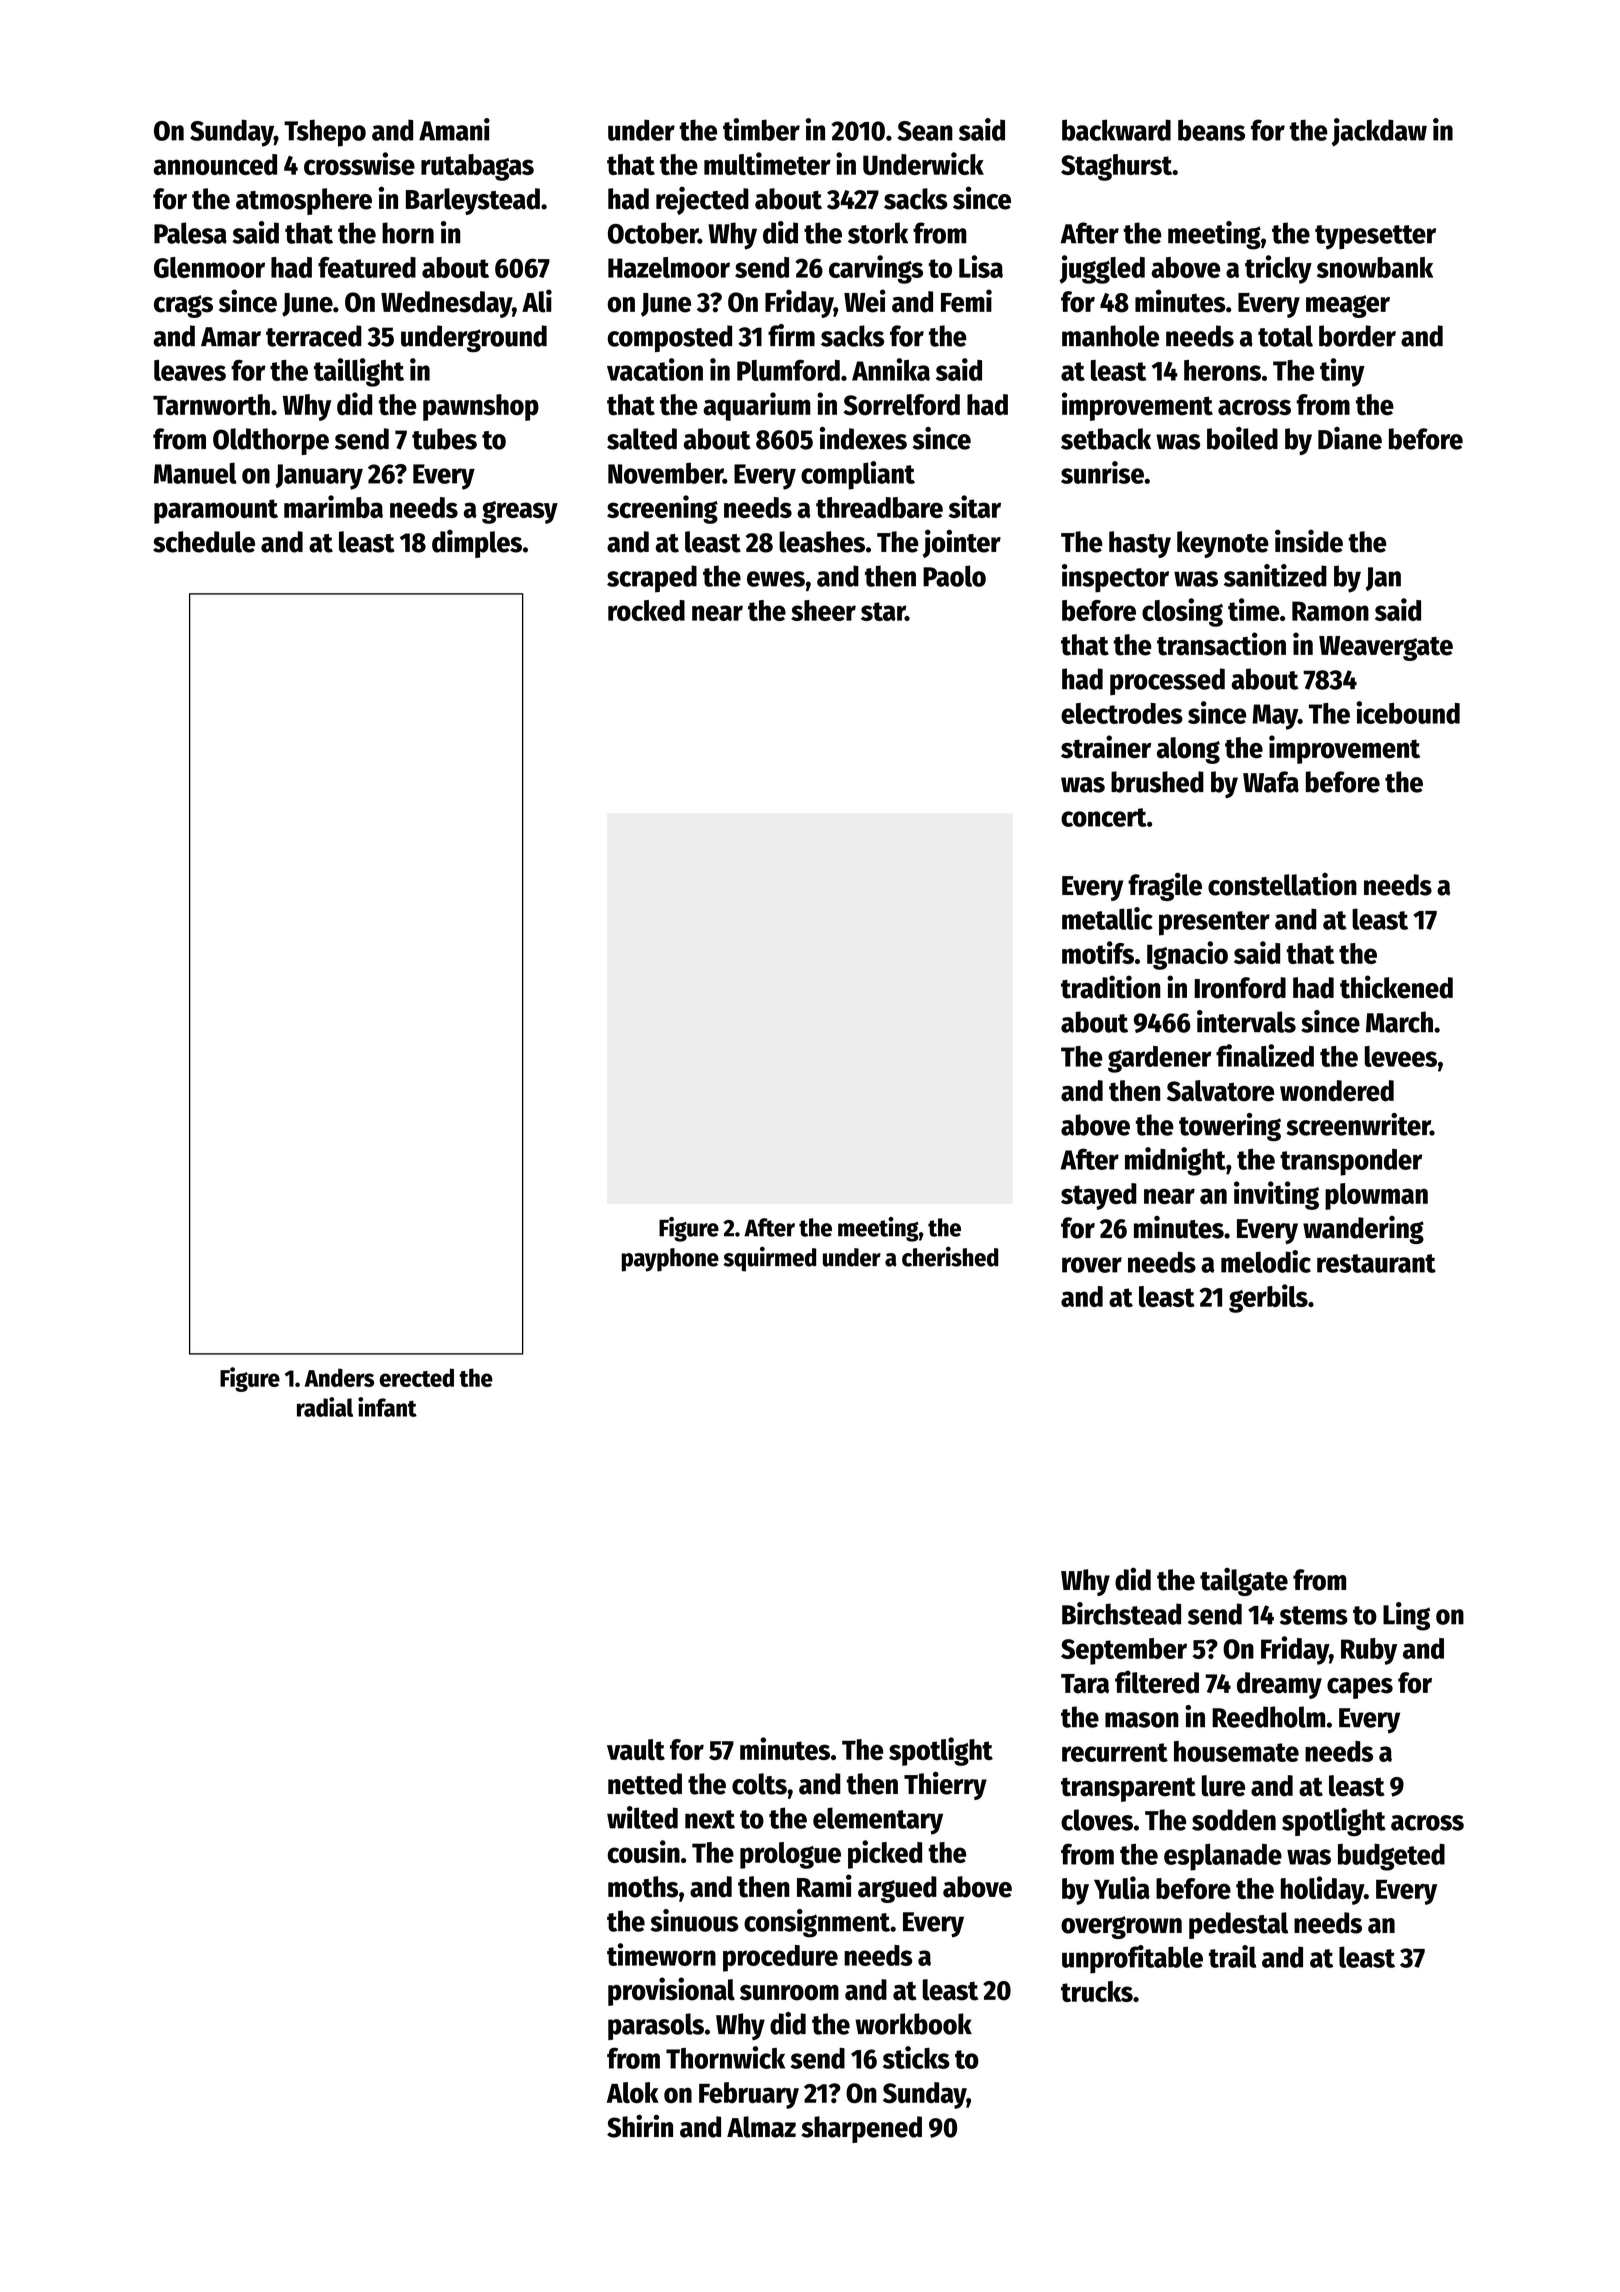  I want to click on pawnshop, so click(481, 407).
